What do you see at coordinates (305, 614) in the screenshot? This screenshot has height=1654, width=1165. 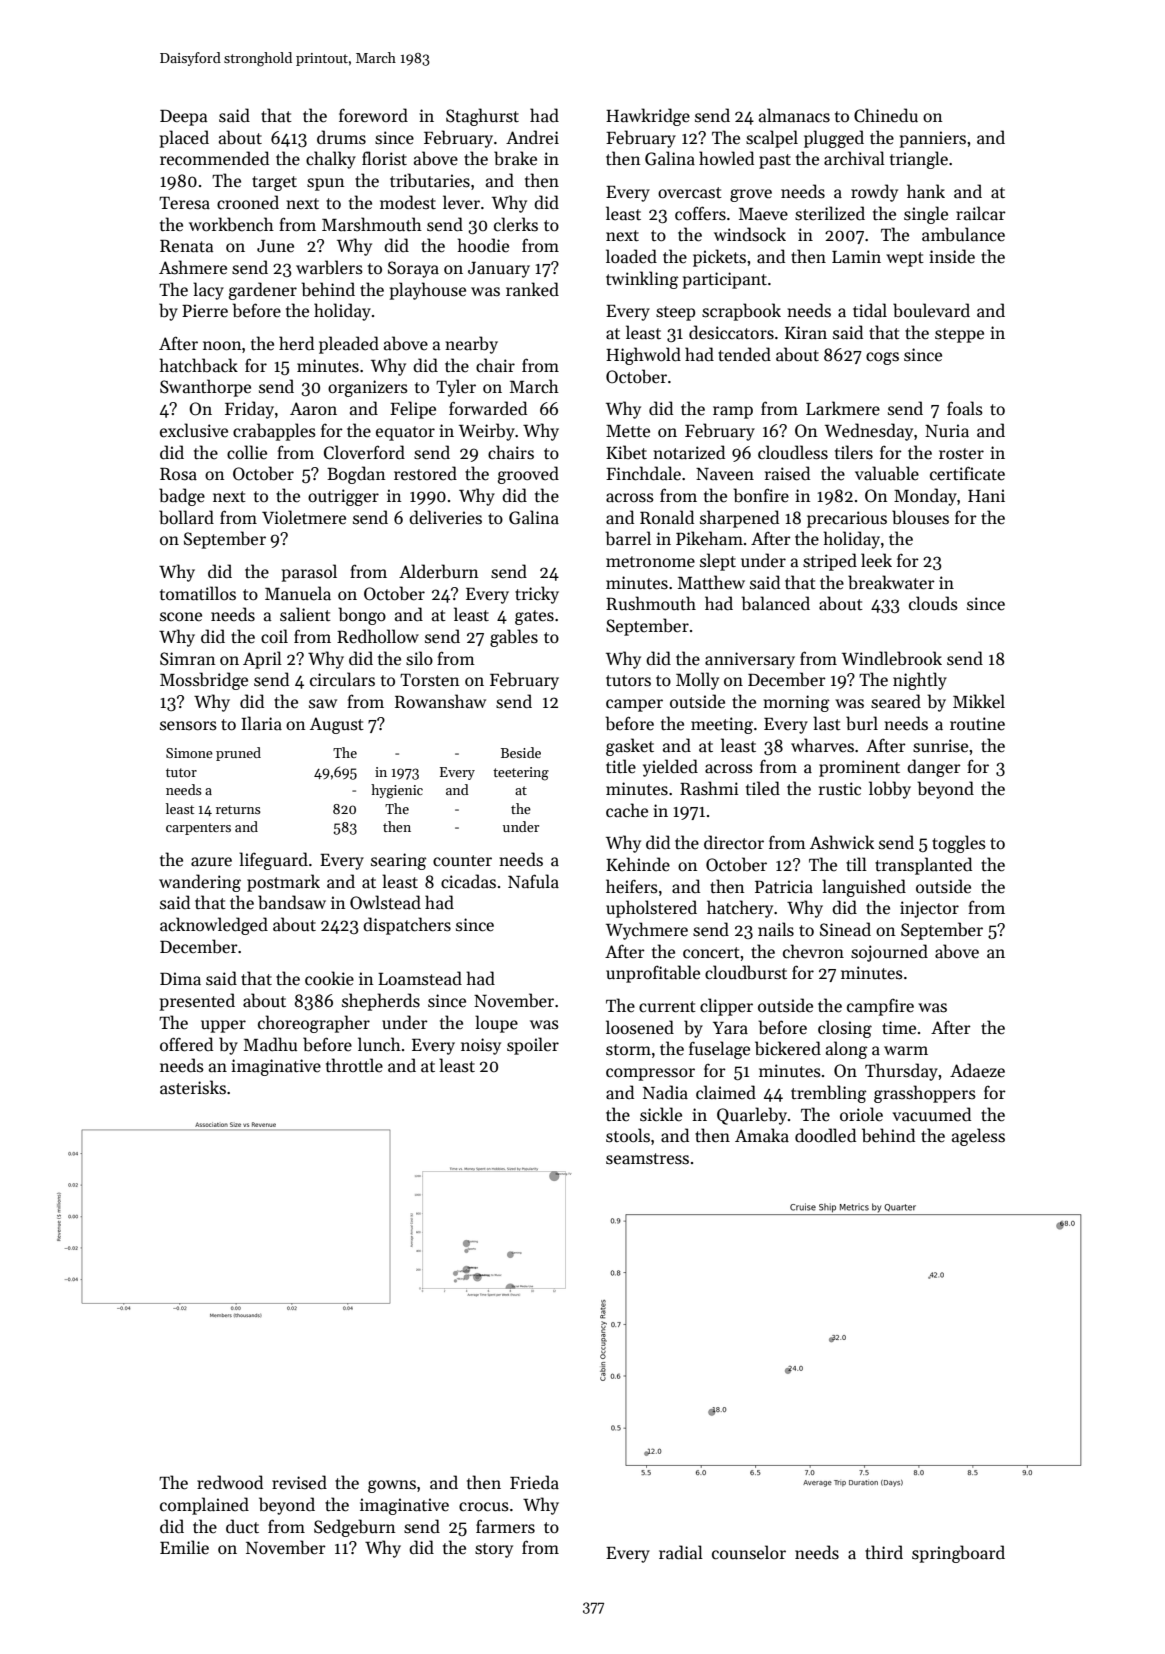 I see `salient` at bounding box center [305, 614].
